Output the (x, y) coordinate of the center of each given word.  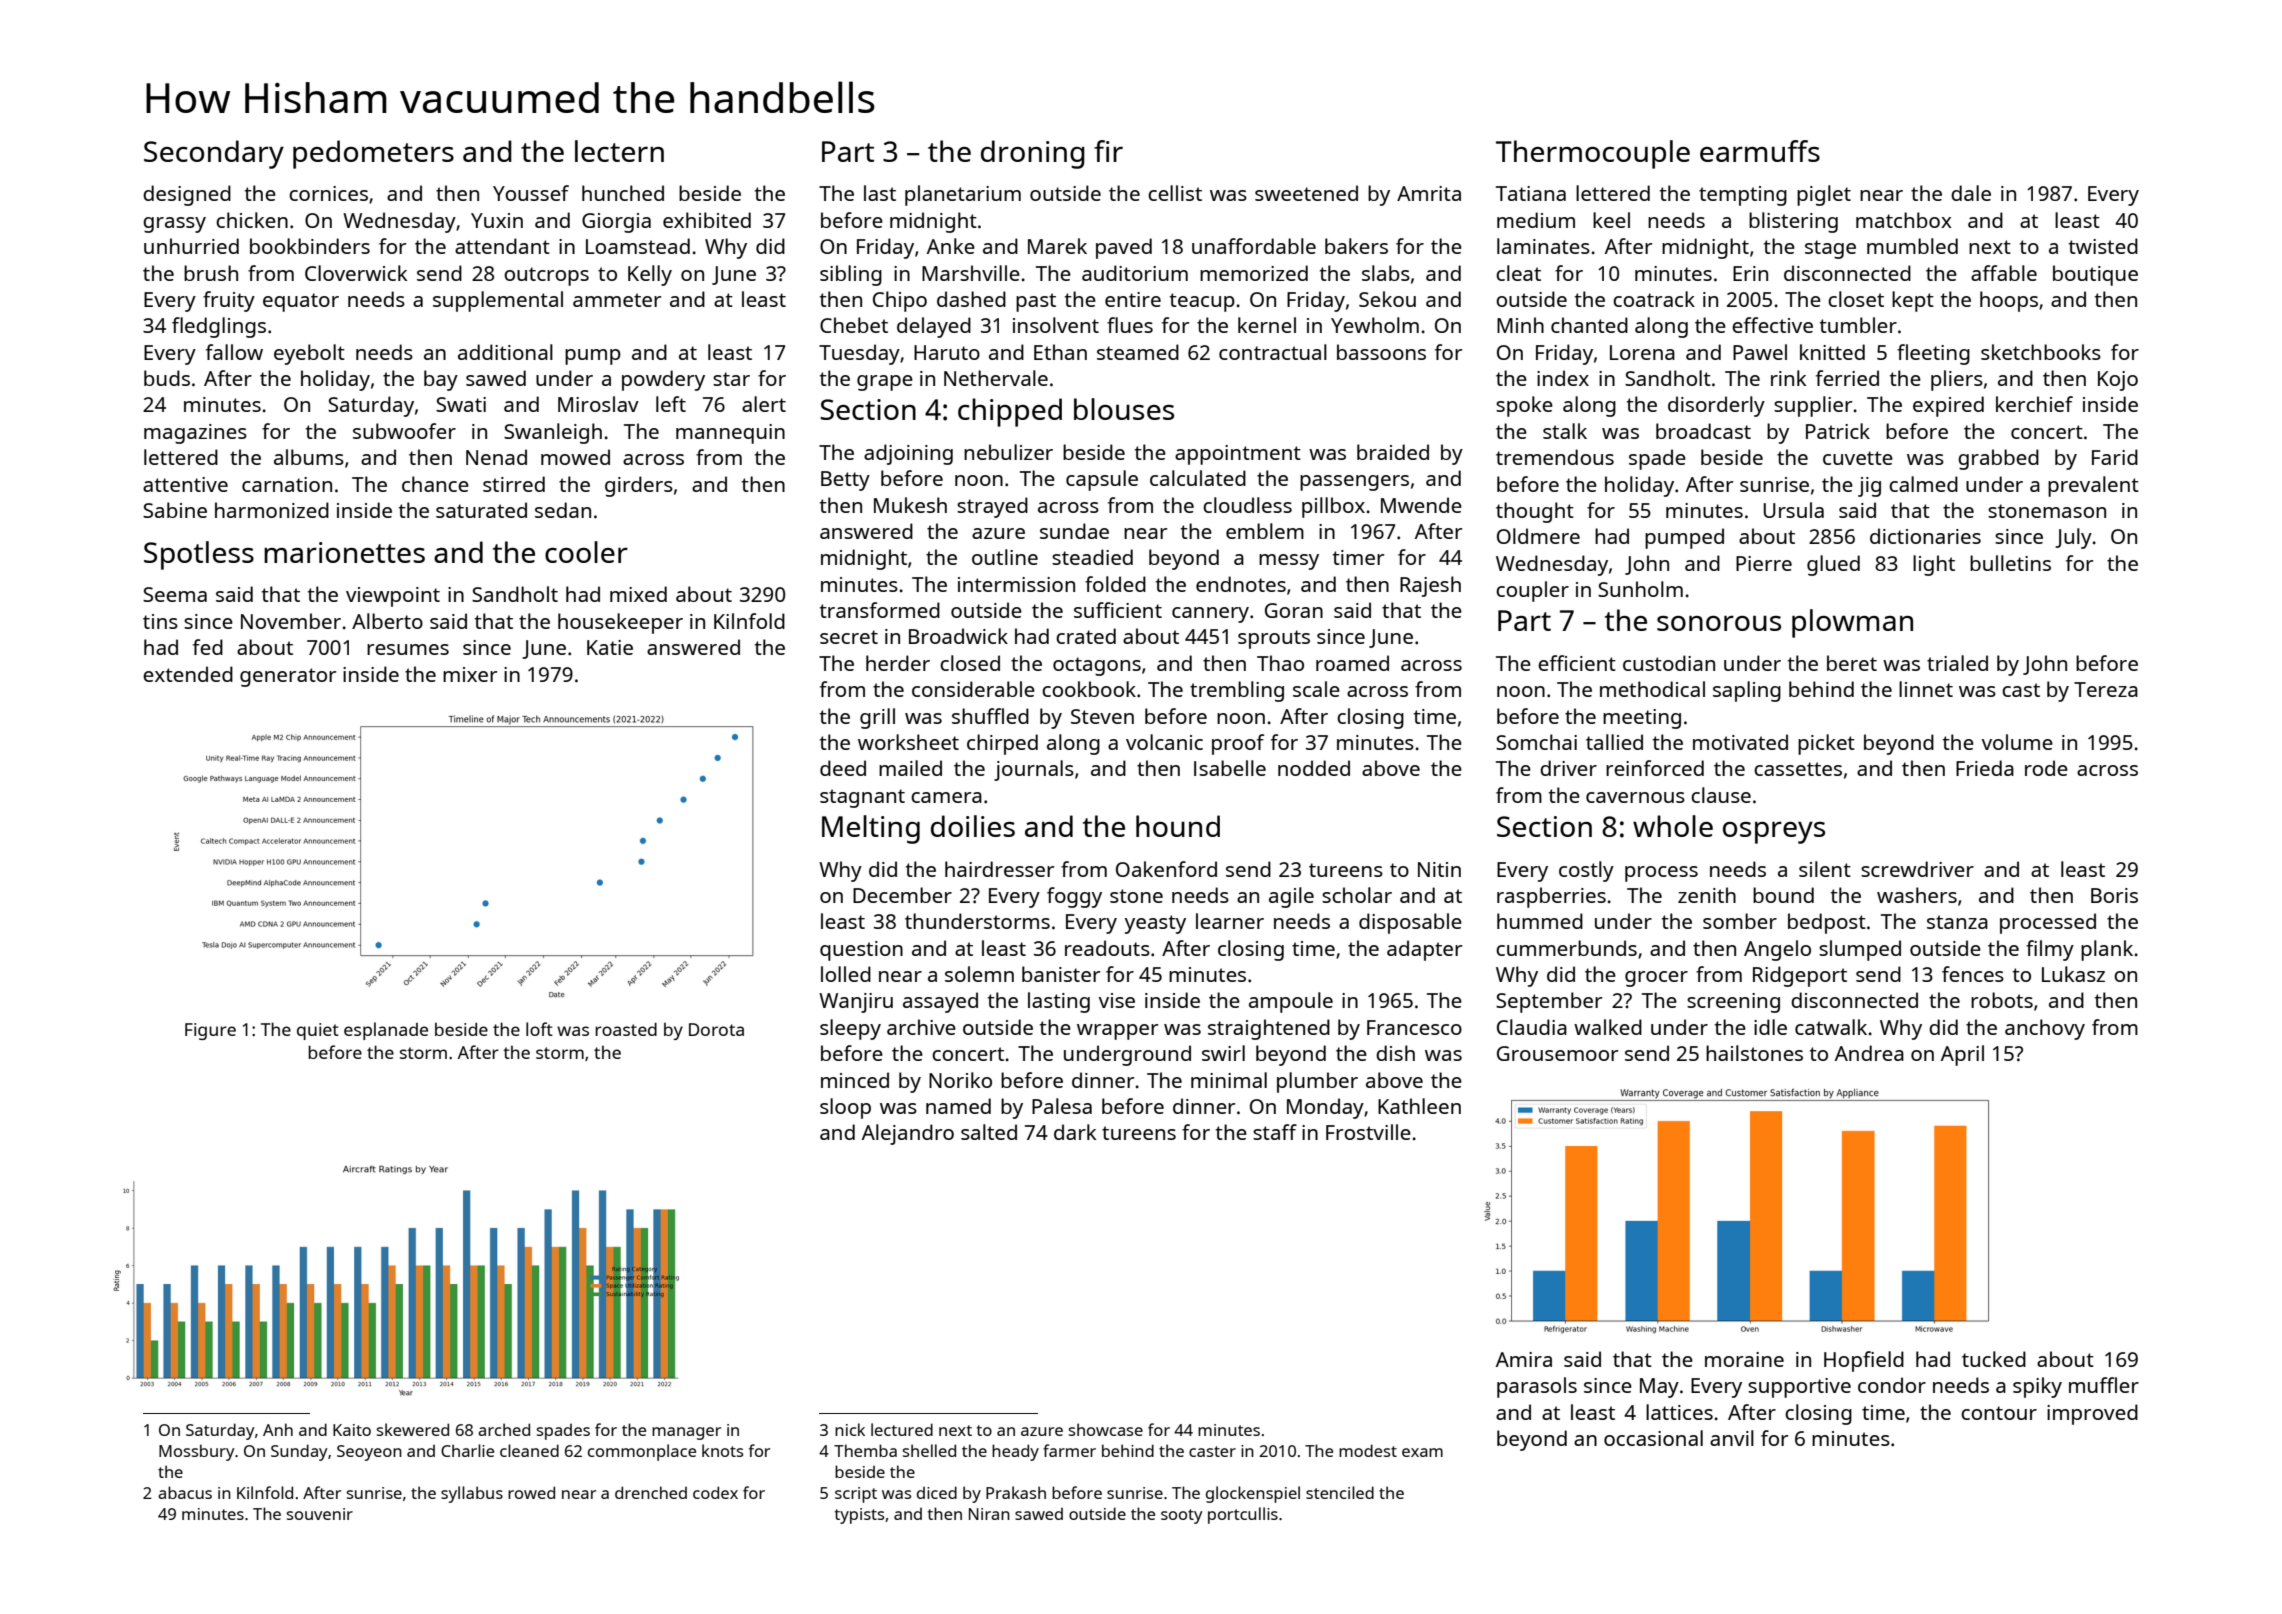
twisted (2103, 246)
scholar (1357, 895)
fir (1108, 151)
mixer (470, 674)
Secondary (214, 154)
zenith (1707, 895)
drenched (651, 1492)
